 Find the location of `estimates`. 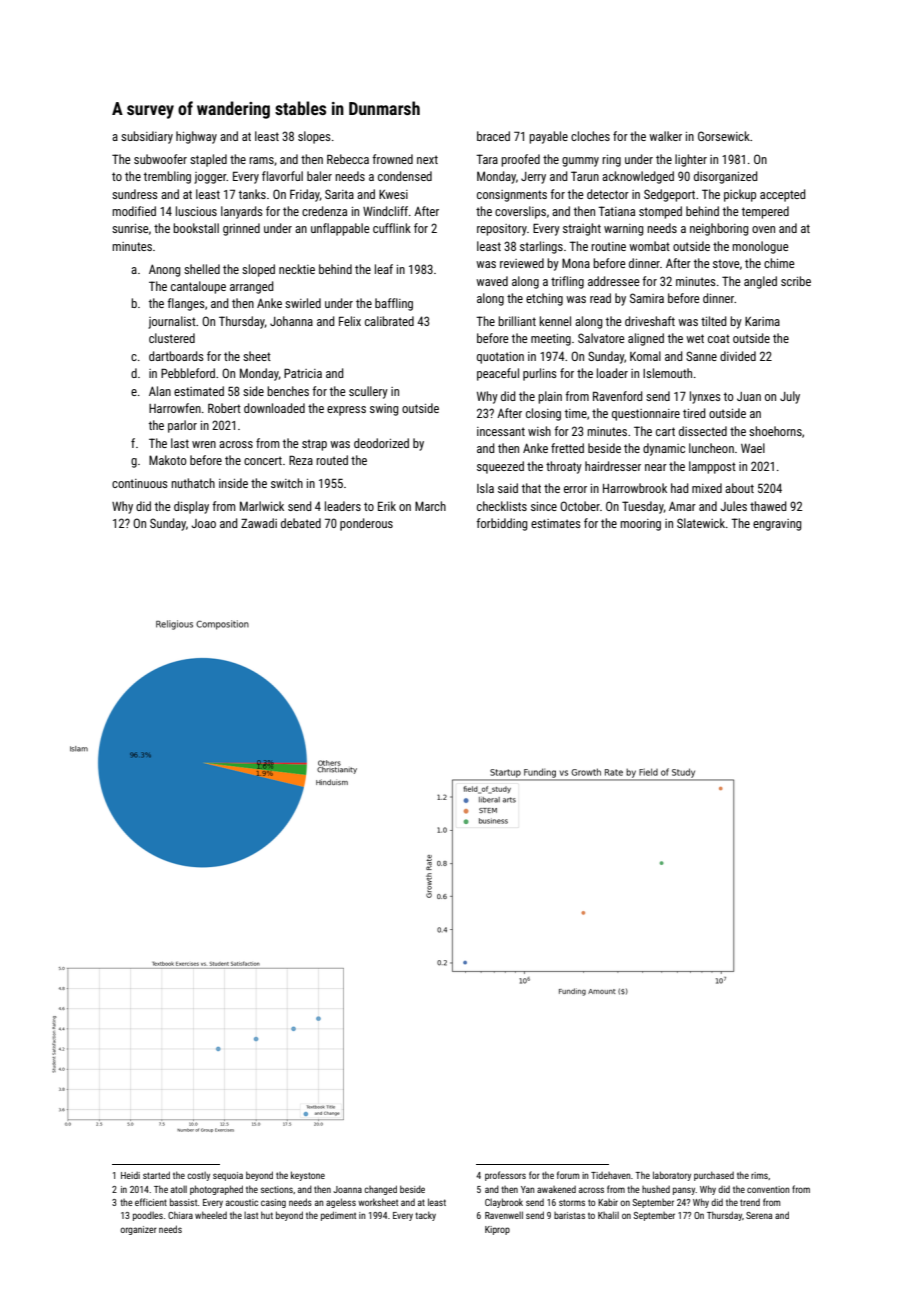

estimates is located at coordinates (556, 523).
